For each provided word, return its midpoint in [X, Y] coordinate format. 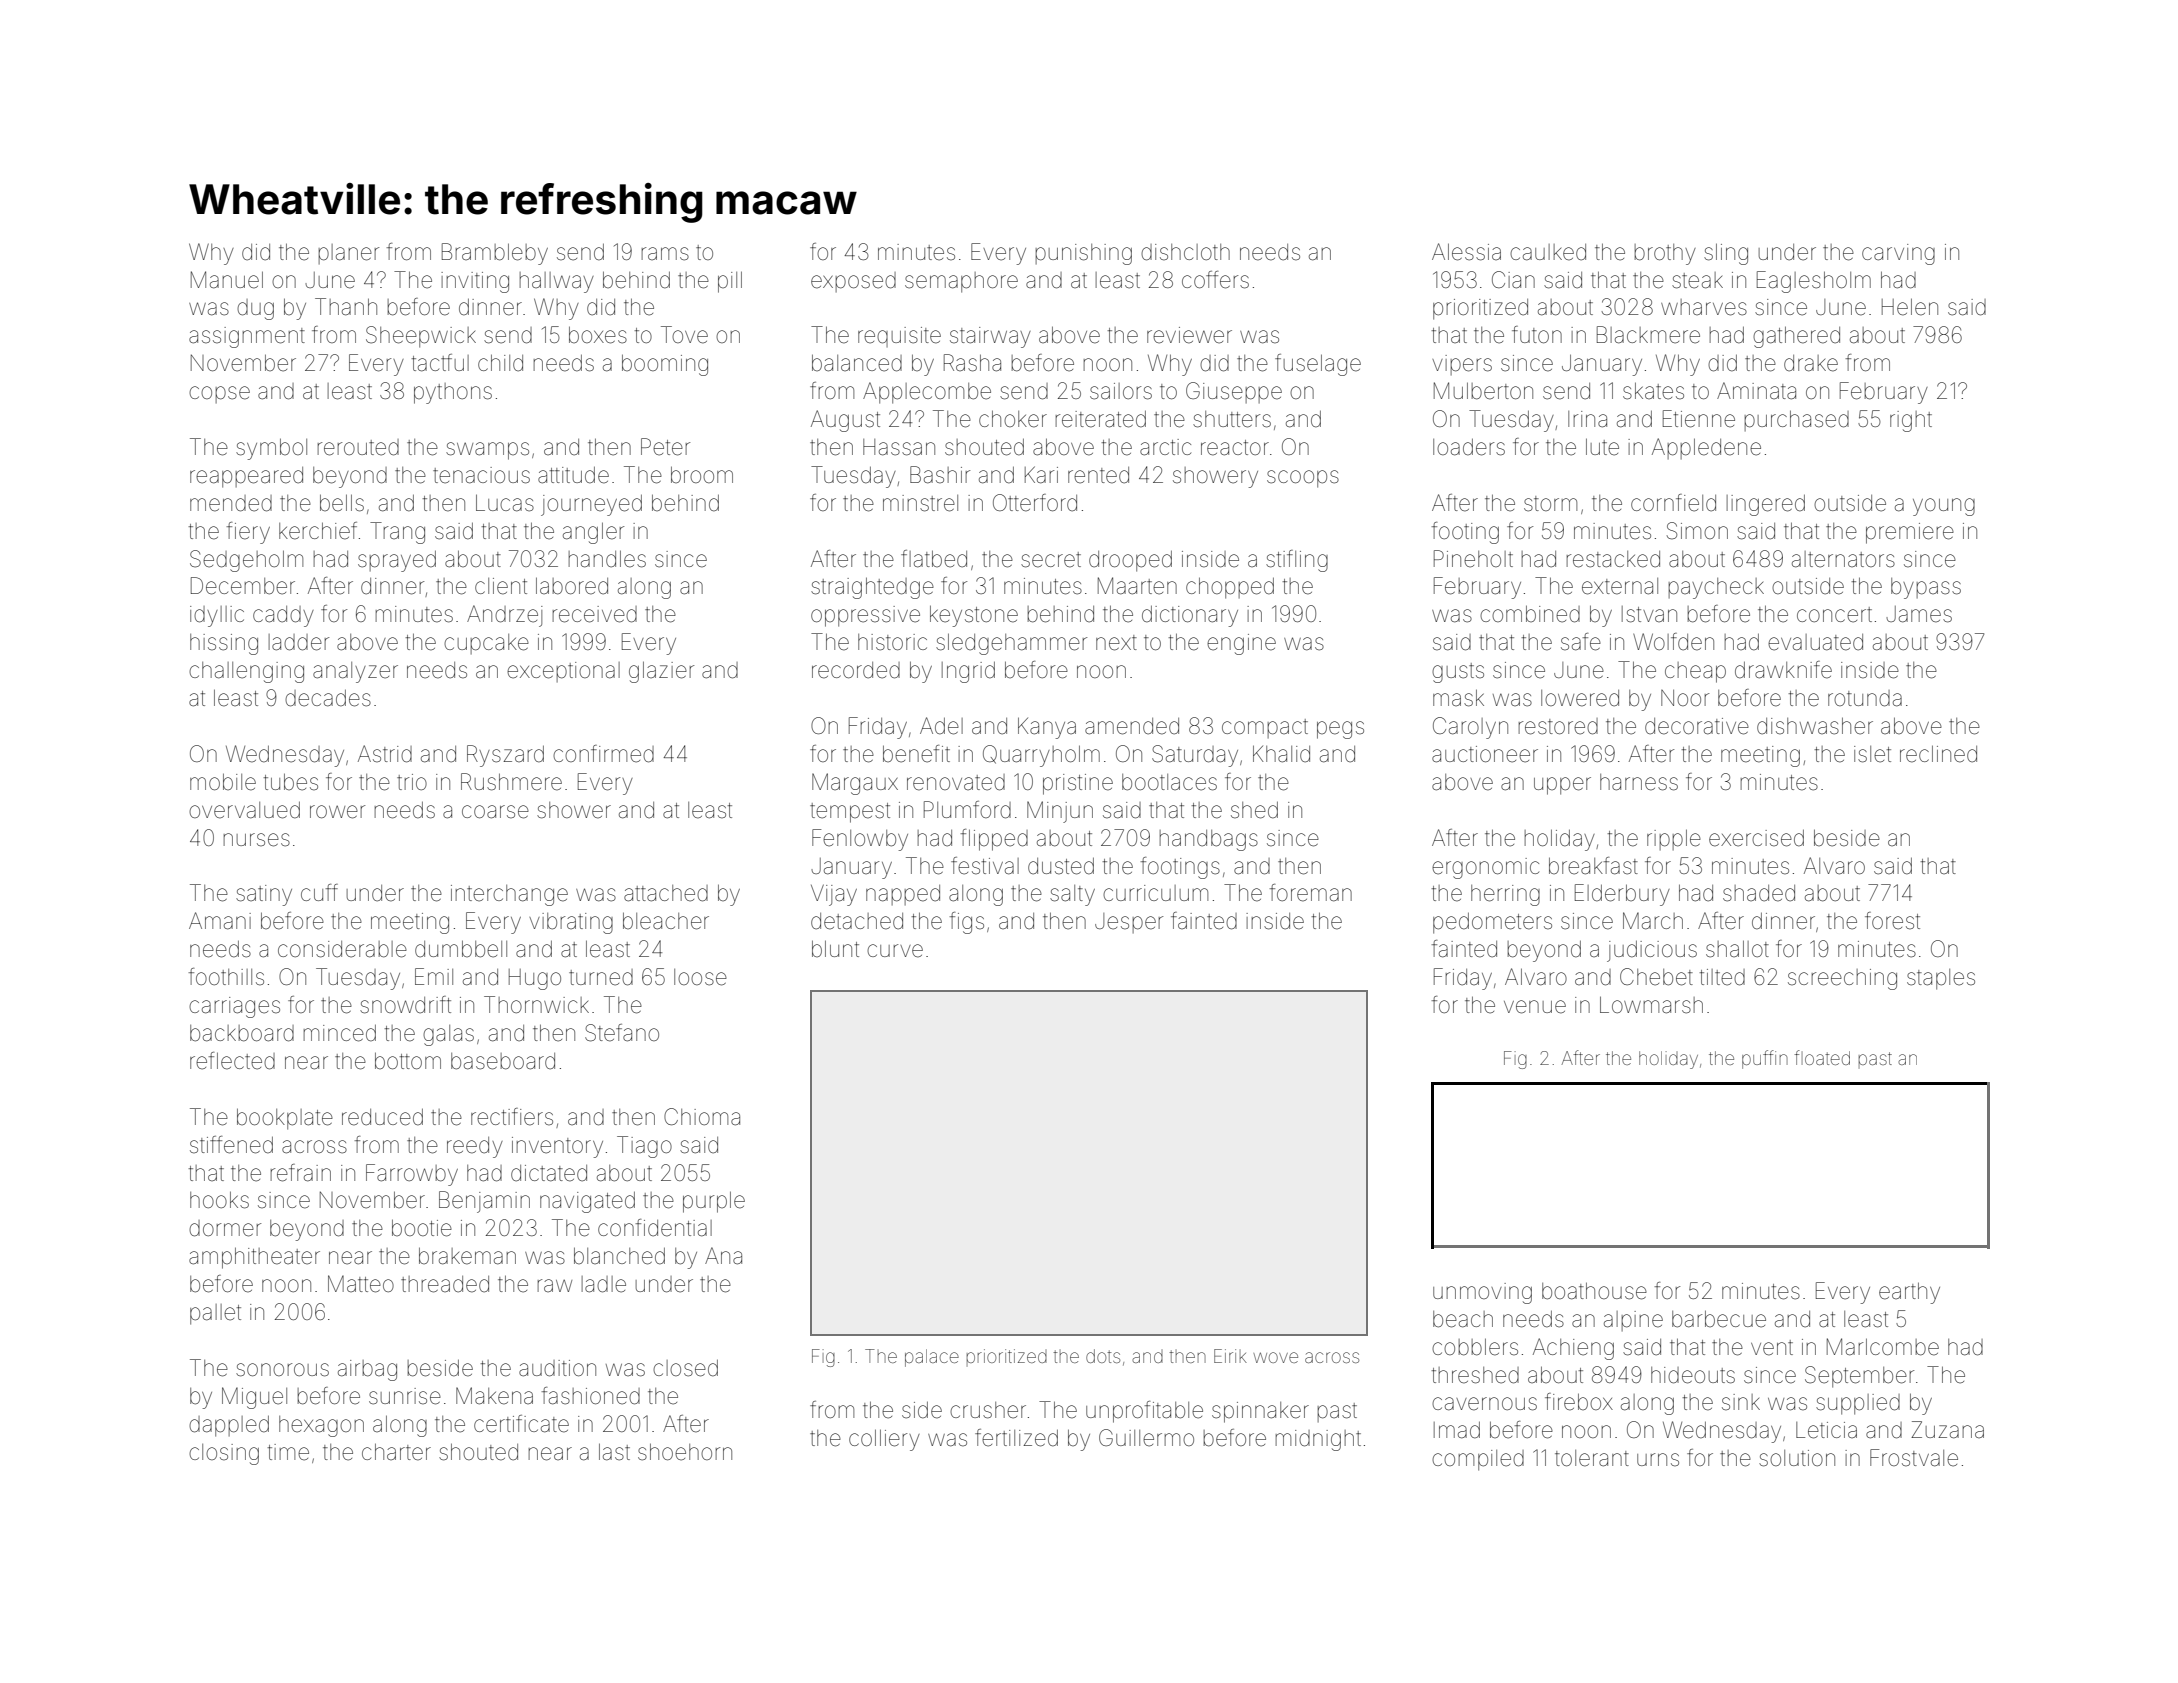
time [288, 1452]
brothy [1665, 254]
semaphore [961, 282]
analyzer [355, 672]
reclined [1938, 754]
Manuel [227, 280]
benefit [916, 754]
